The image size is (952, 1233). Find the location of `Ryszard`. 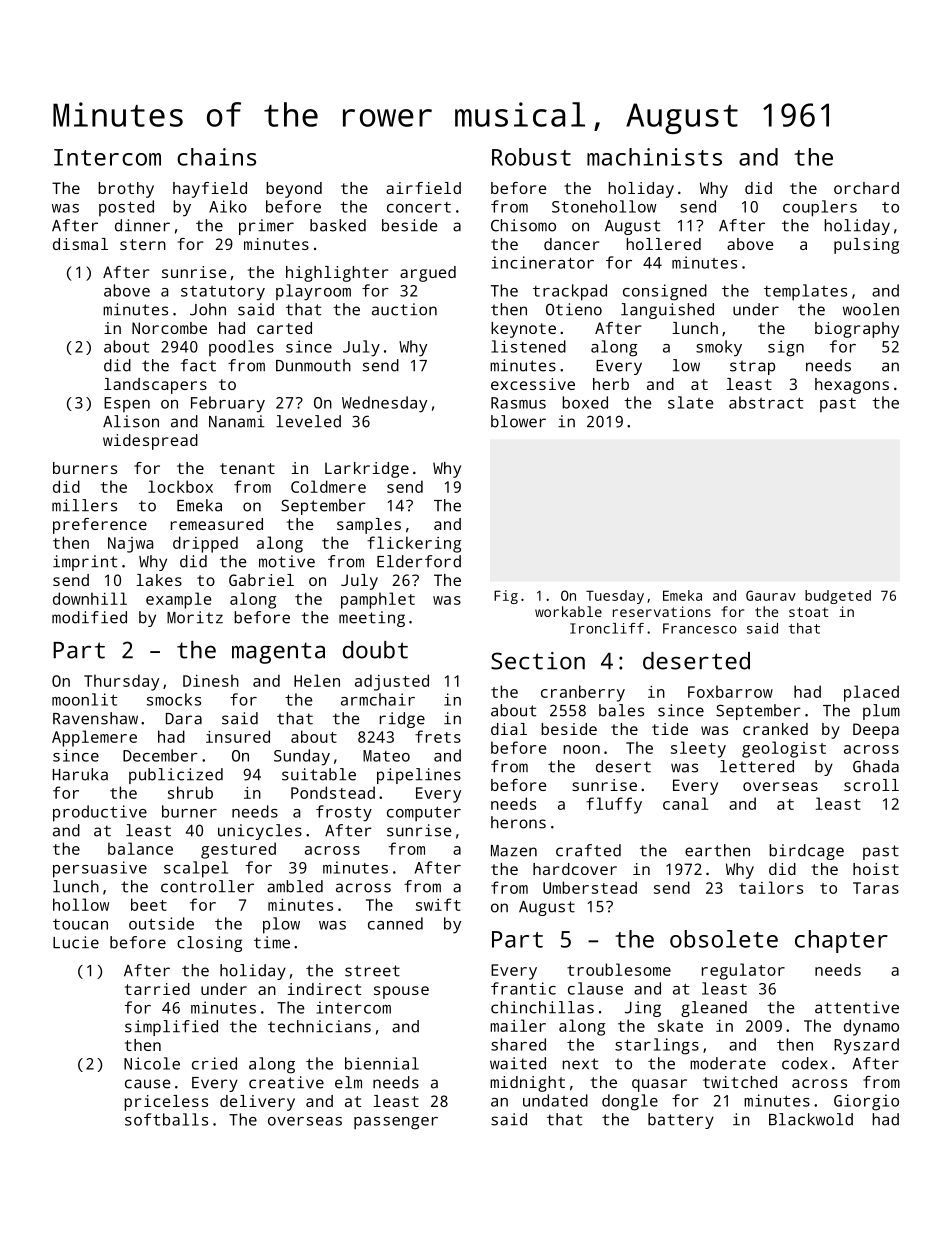

Ryszard is located at coordinates (866, 1046).
